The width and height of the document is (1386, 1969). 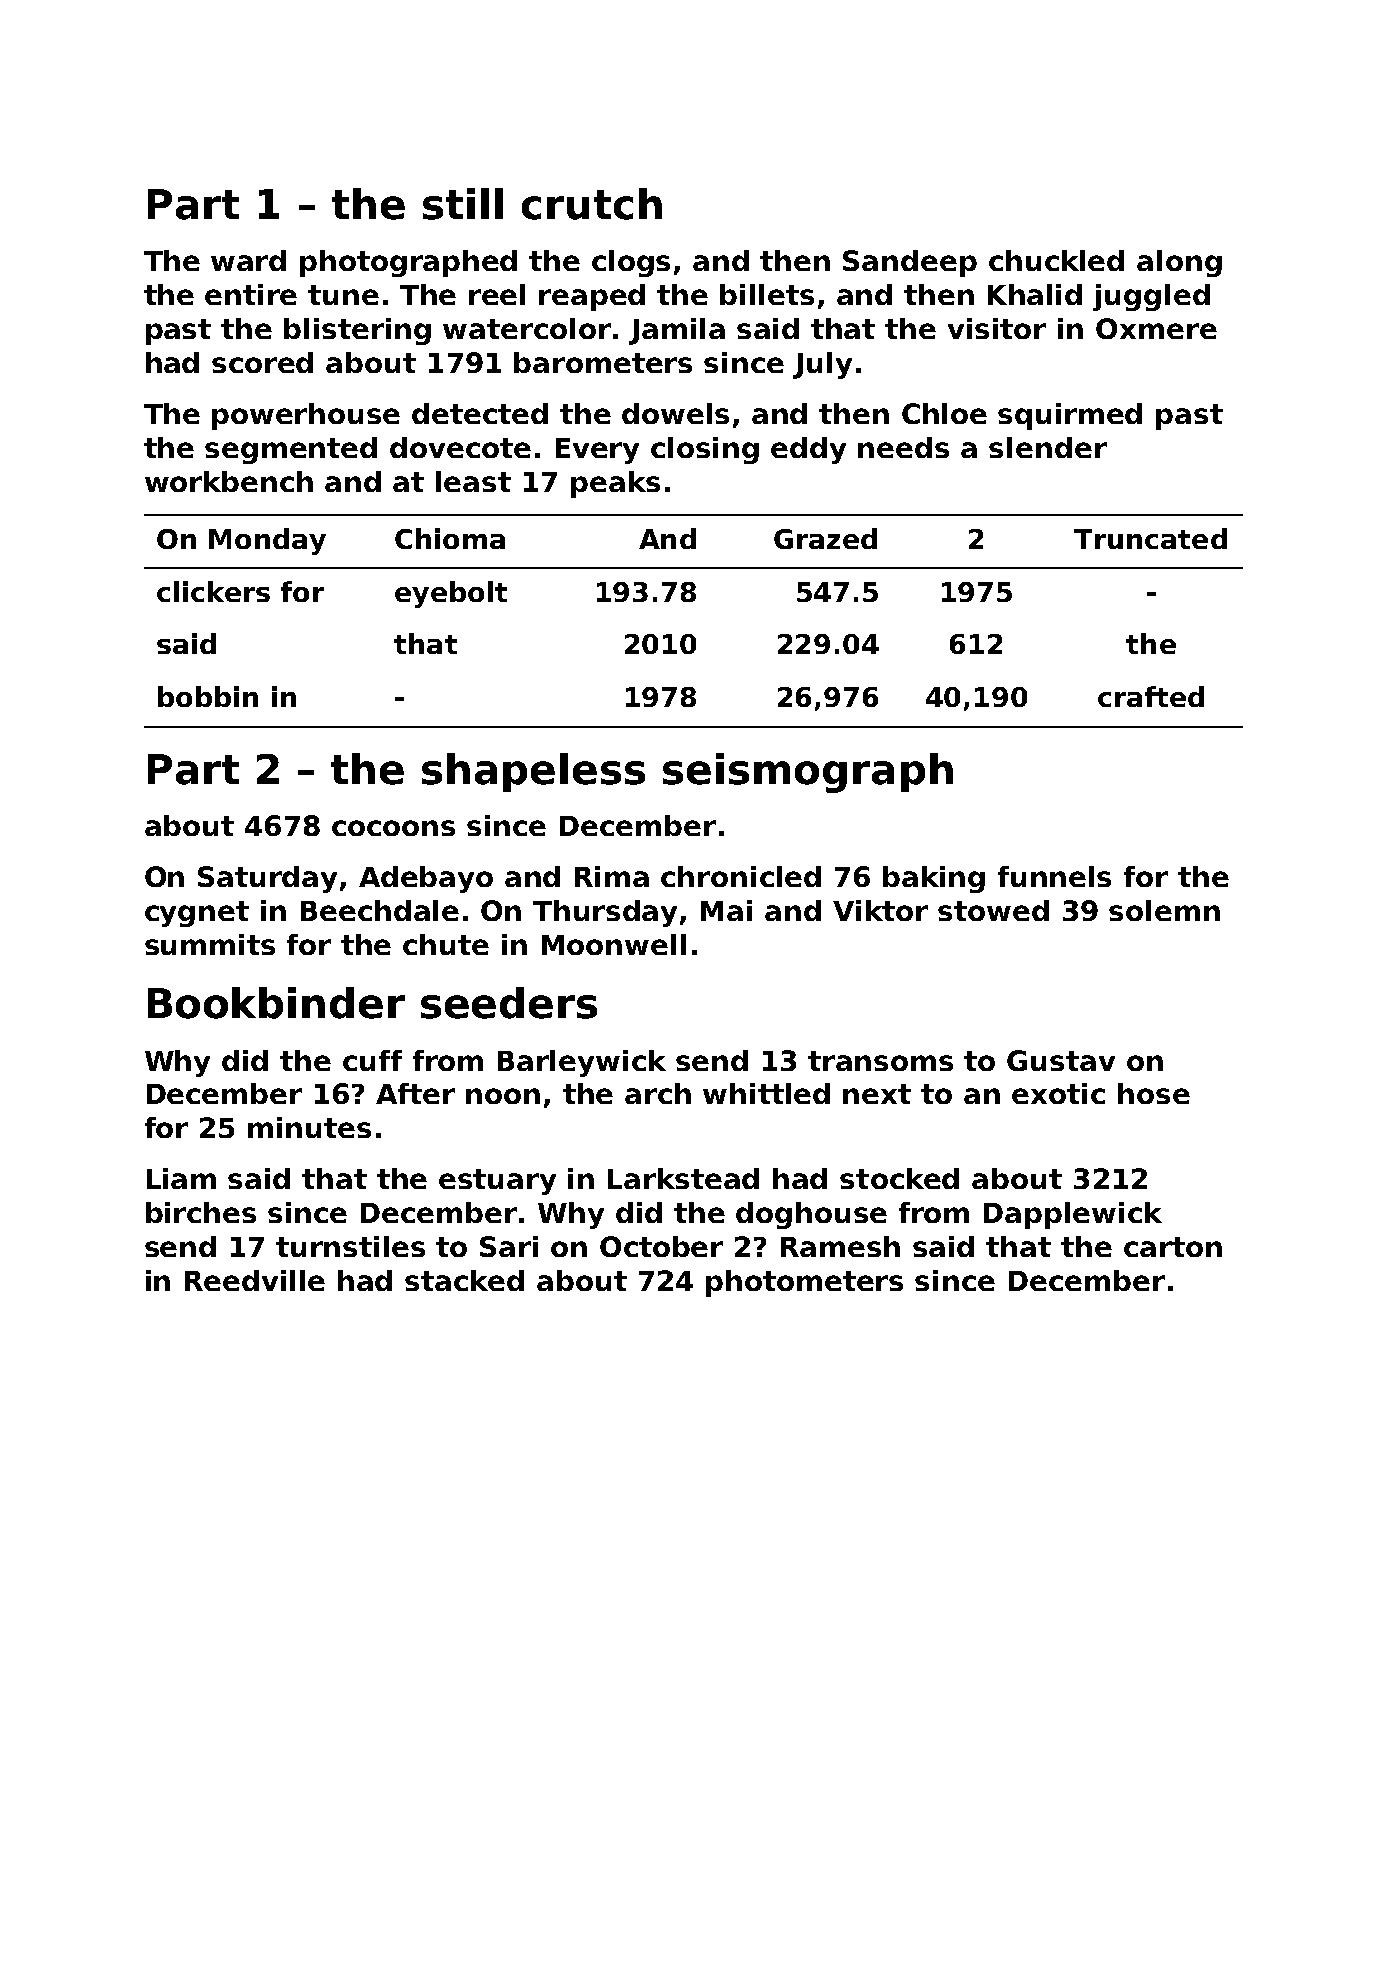 I want to click on closing, so click(x=705, y=450).
